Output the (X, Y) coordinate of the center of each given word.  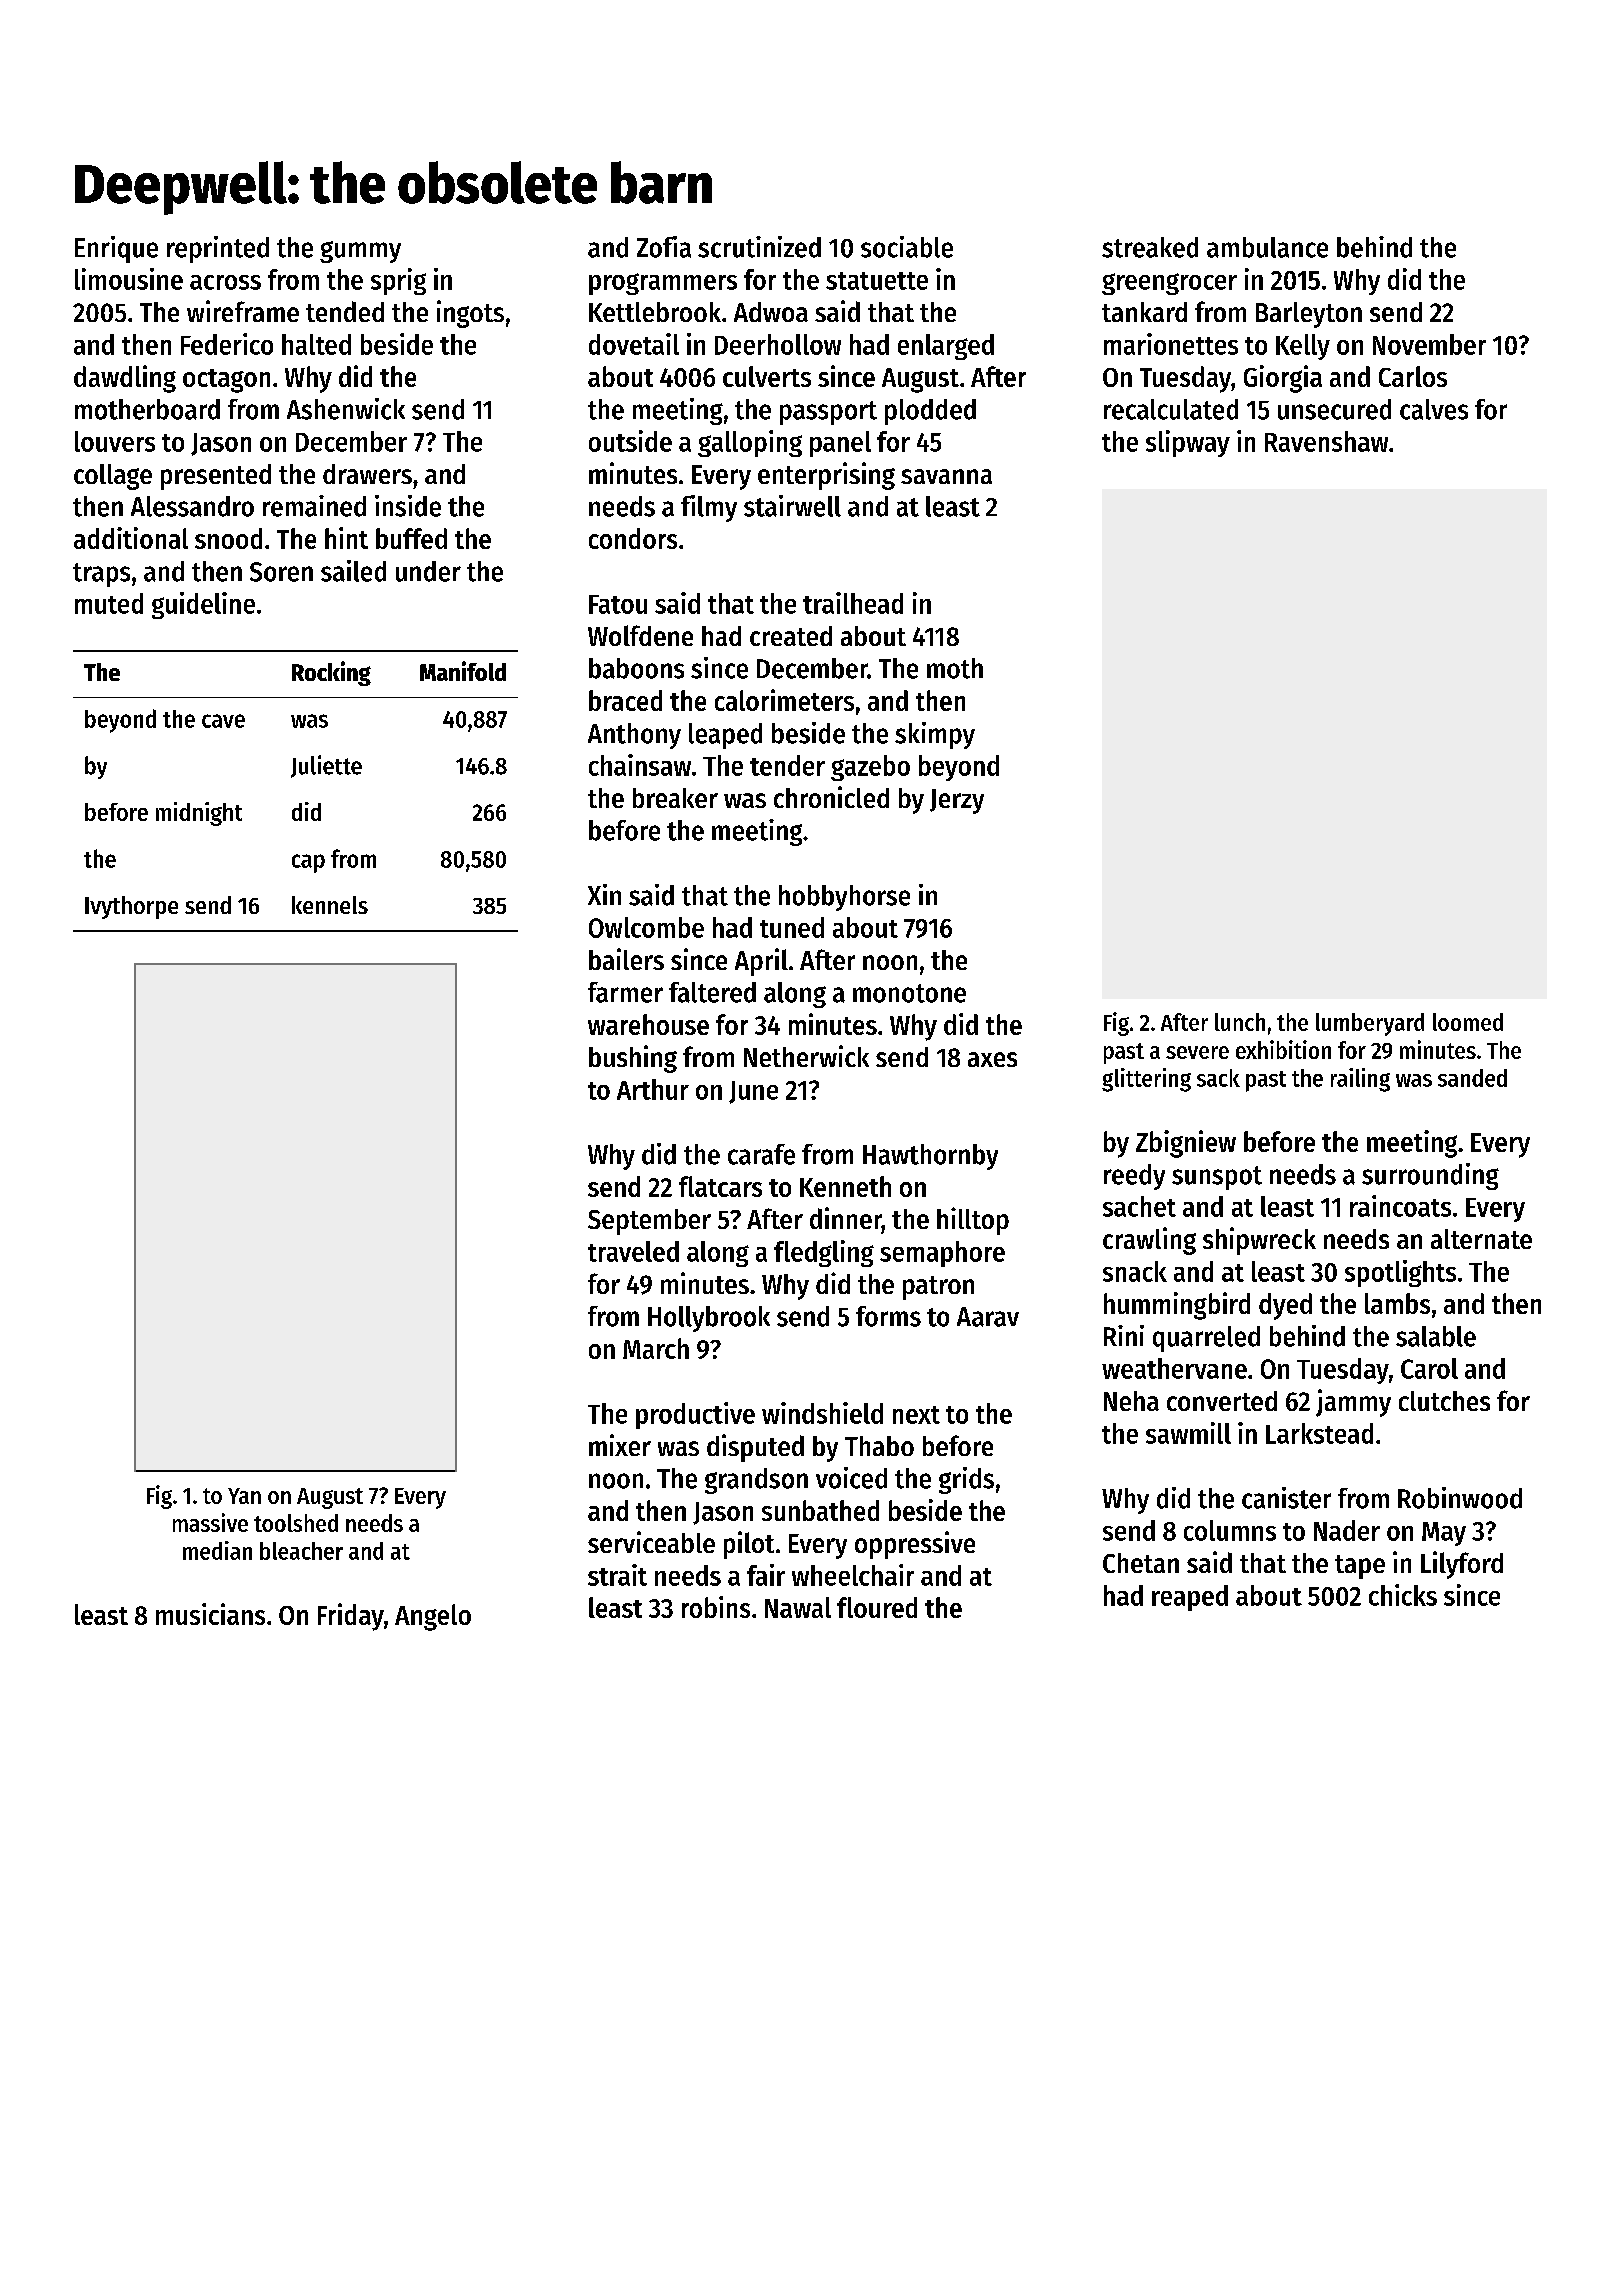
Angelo (433, 1617)
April (761, 962)
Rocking (331, 673)
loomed (1468, 1022)
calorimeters (784, 700)
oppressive (915, 1545)
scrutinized (759, 247)
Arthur (653, 1089)
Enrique (116, 249)
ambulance (1267, 247)
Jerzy (957, 801)
